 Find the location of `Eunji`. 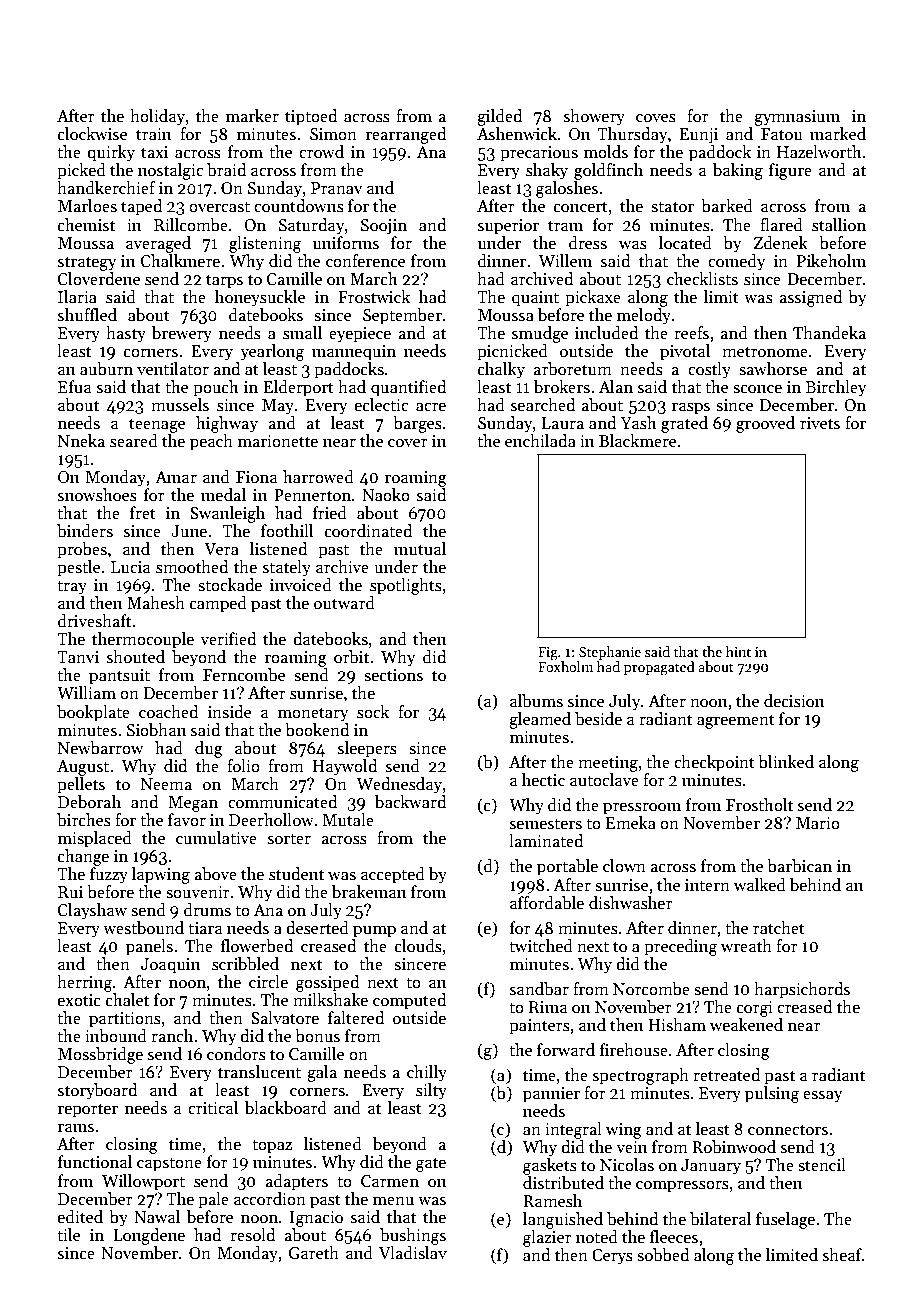

Eunji is located at coordinates (698, 136).
